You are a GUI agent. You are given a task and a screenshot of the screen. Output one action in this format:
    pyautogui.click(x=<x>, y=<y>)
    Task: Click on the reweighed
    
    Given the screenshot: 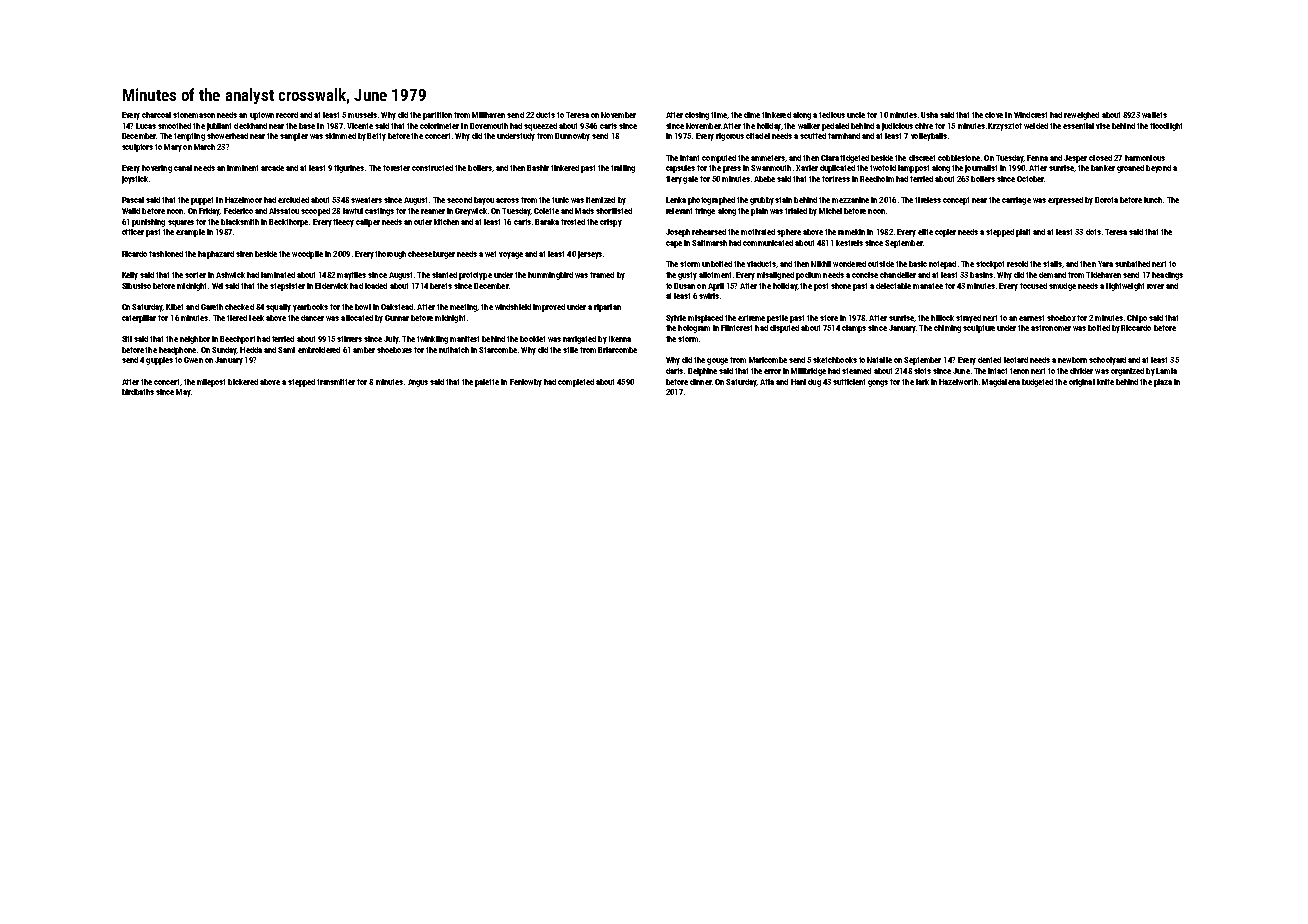 What is the action you would take?
    pyautogui.click(x=1081, y=116)
